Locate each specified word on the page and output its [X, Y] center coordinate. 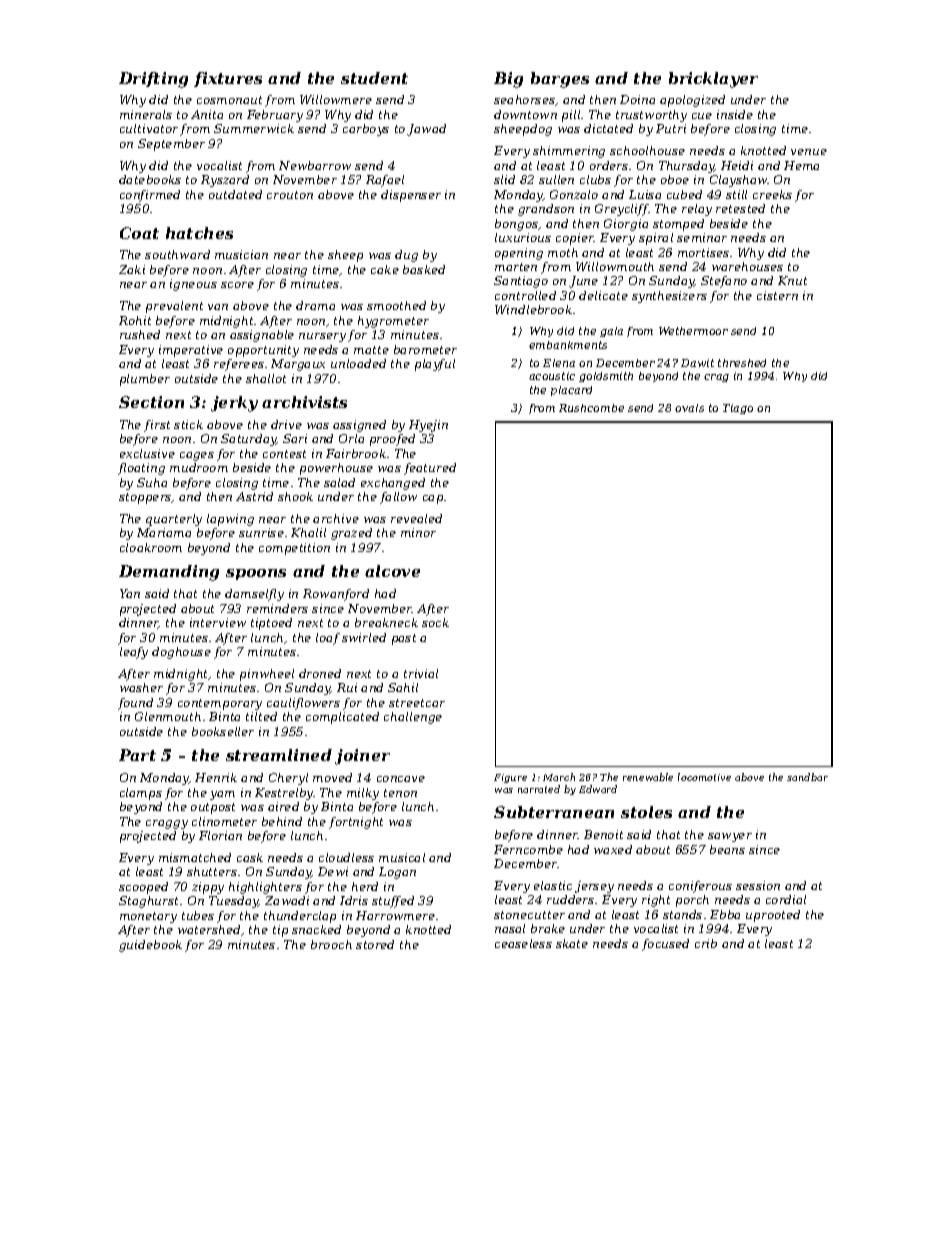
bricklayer [713, 80]
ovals [689, 408]
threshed [742, 363]
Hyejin [428, 426]
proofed [392, 440]
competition [294, 549]
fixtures [228, 79]
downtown [525, 114]
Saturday [249, 440]
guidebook [150, 946]
